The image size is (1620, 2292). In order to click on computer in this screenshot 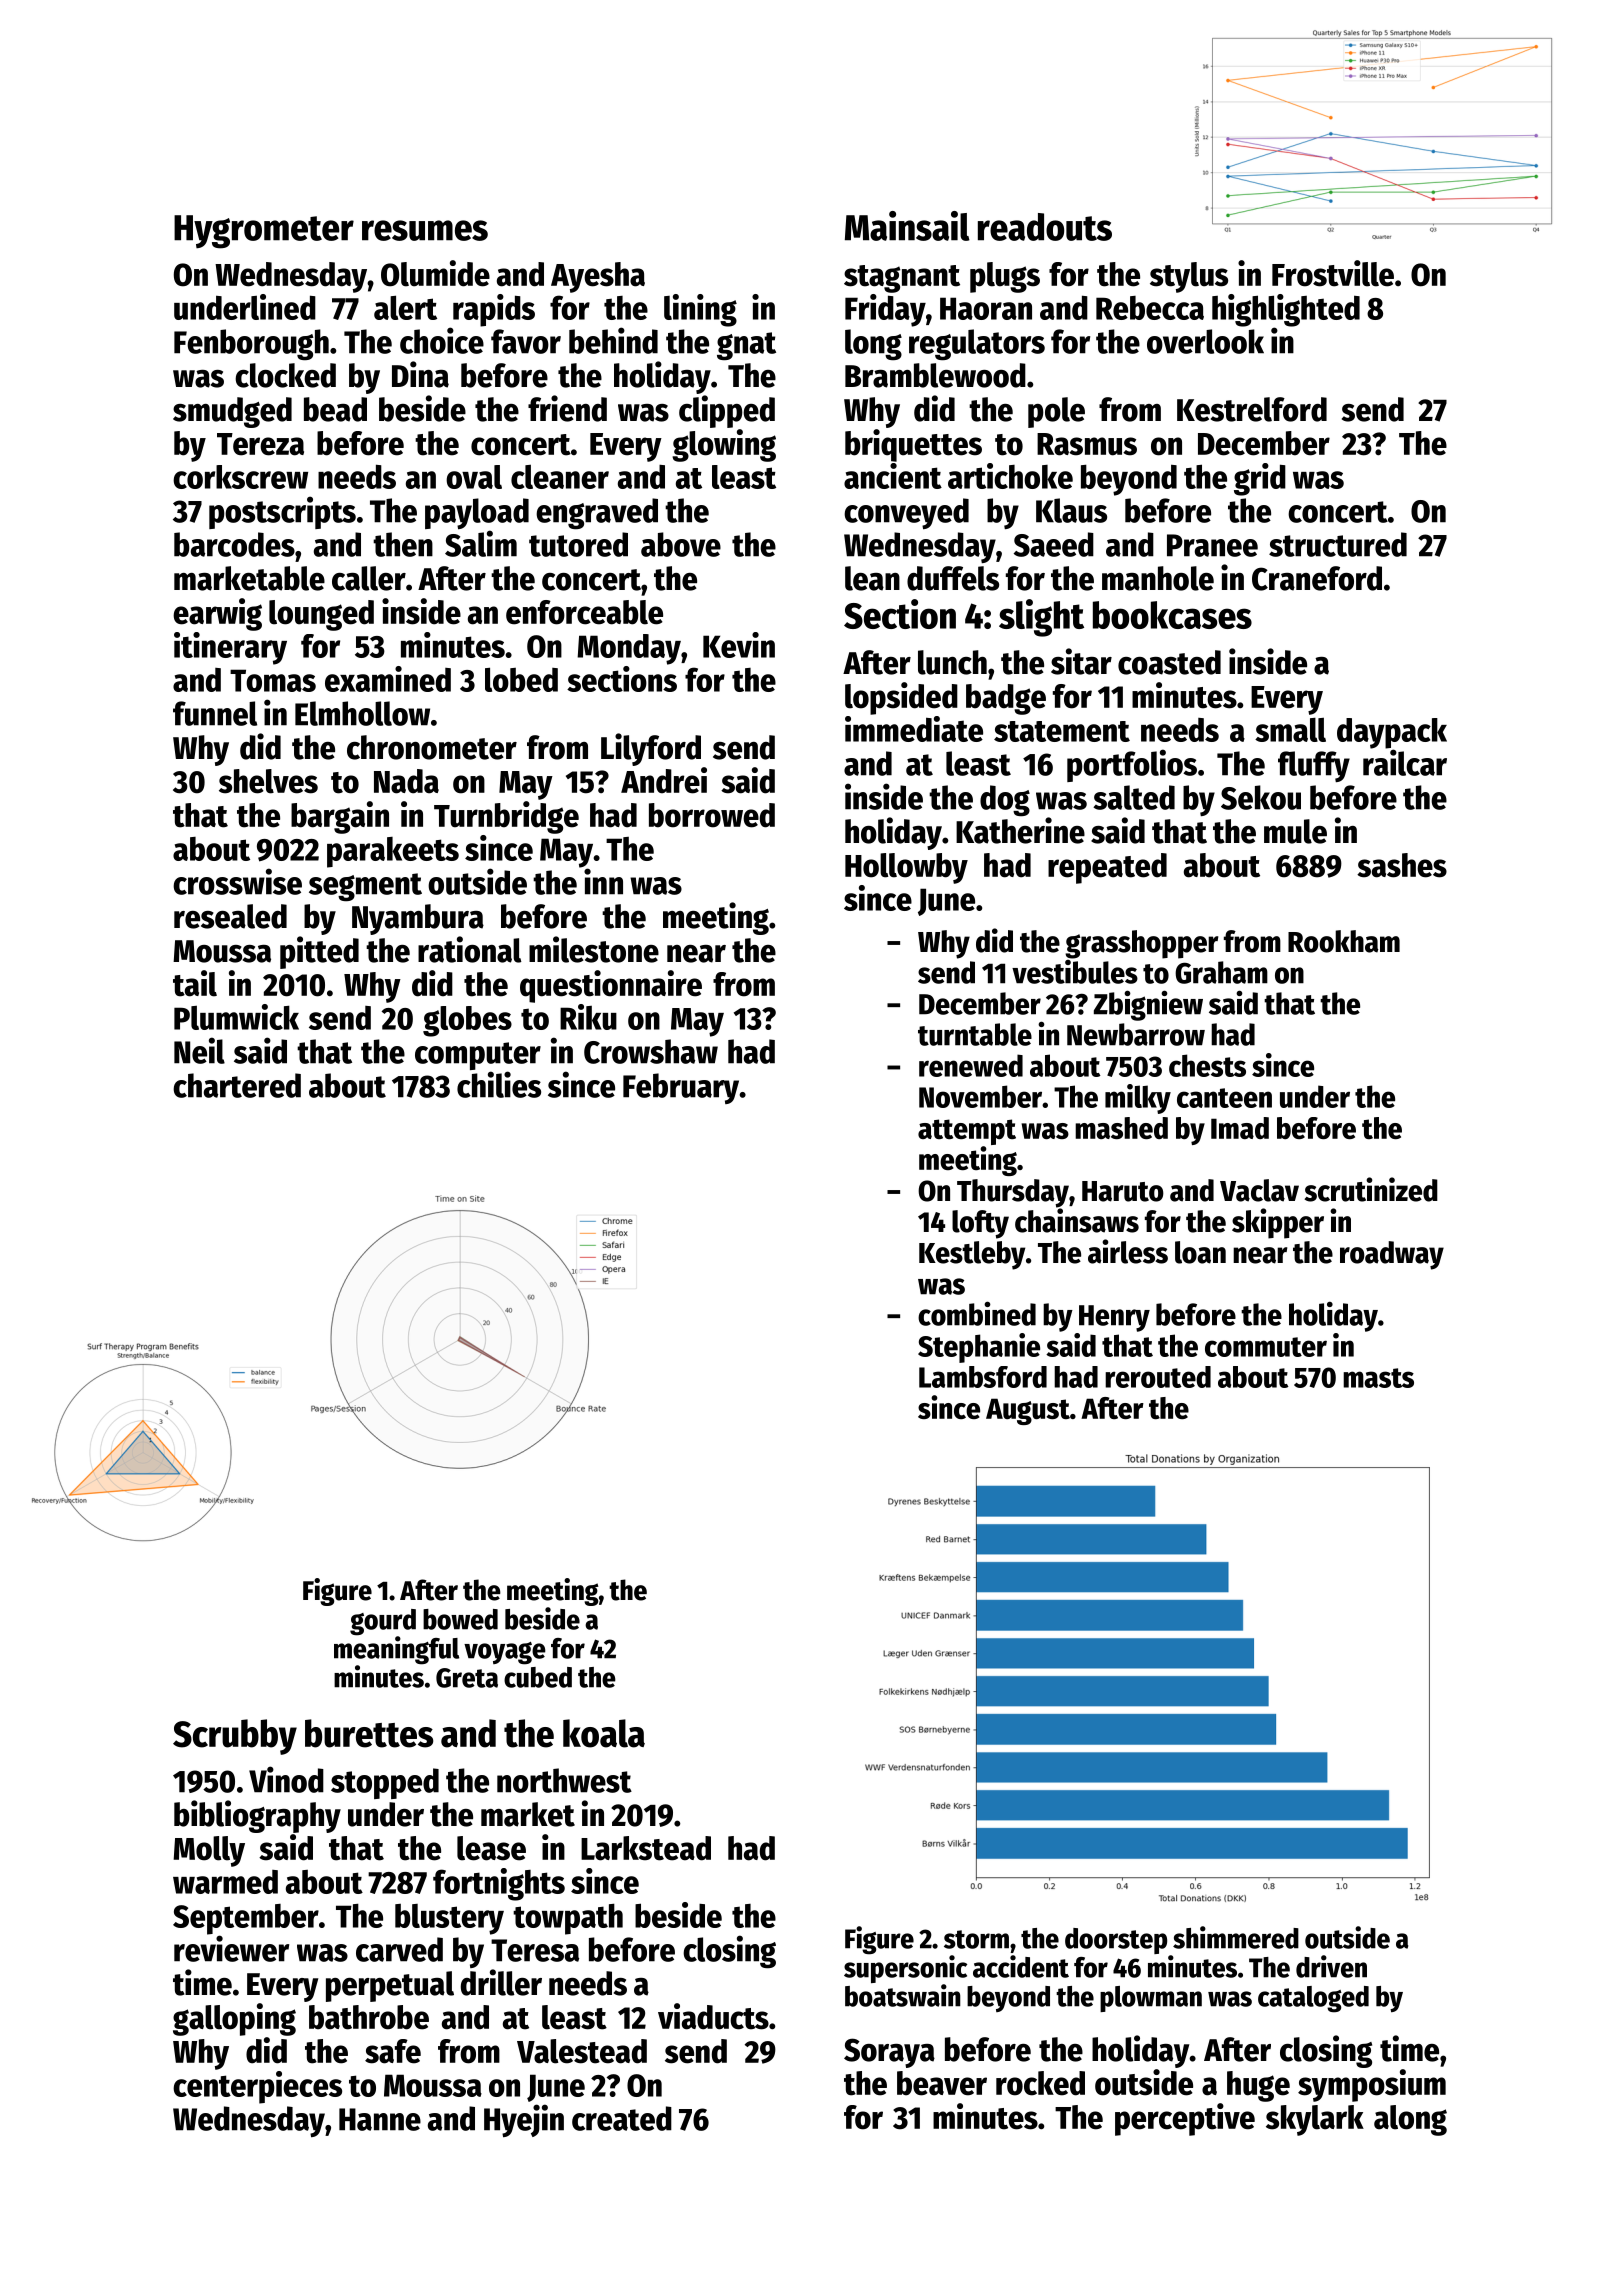, I will do `click(478, 1056)`.
